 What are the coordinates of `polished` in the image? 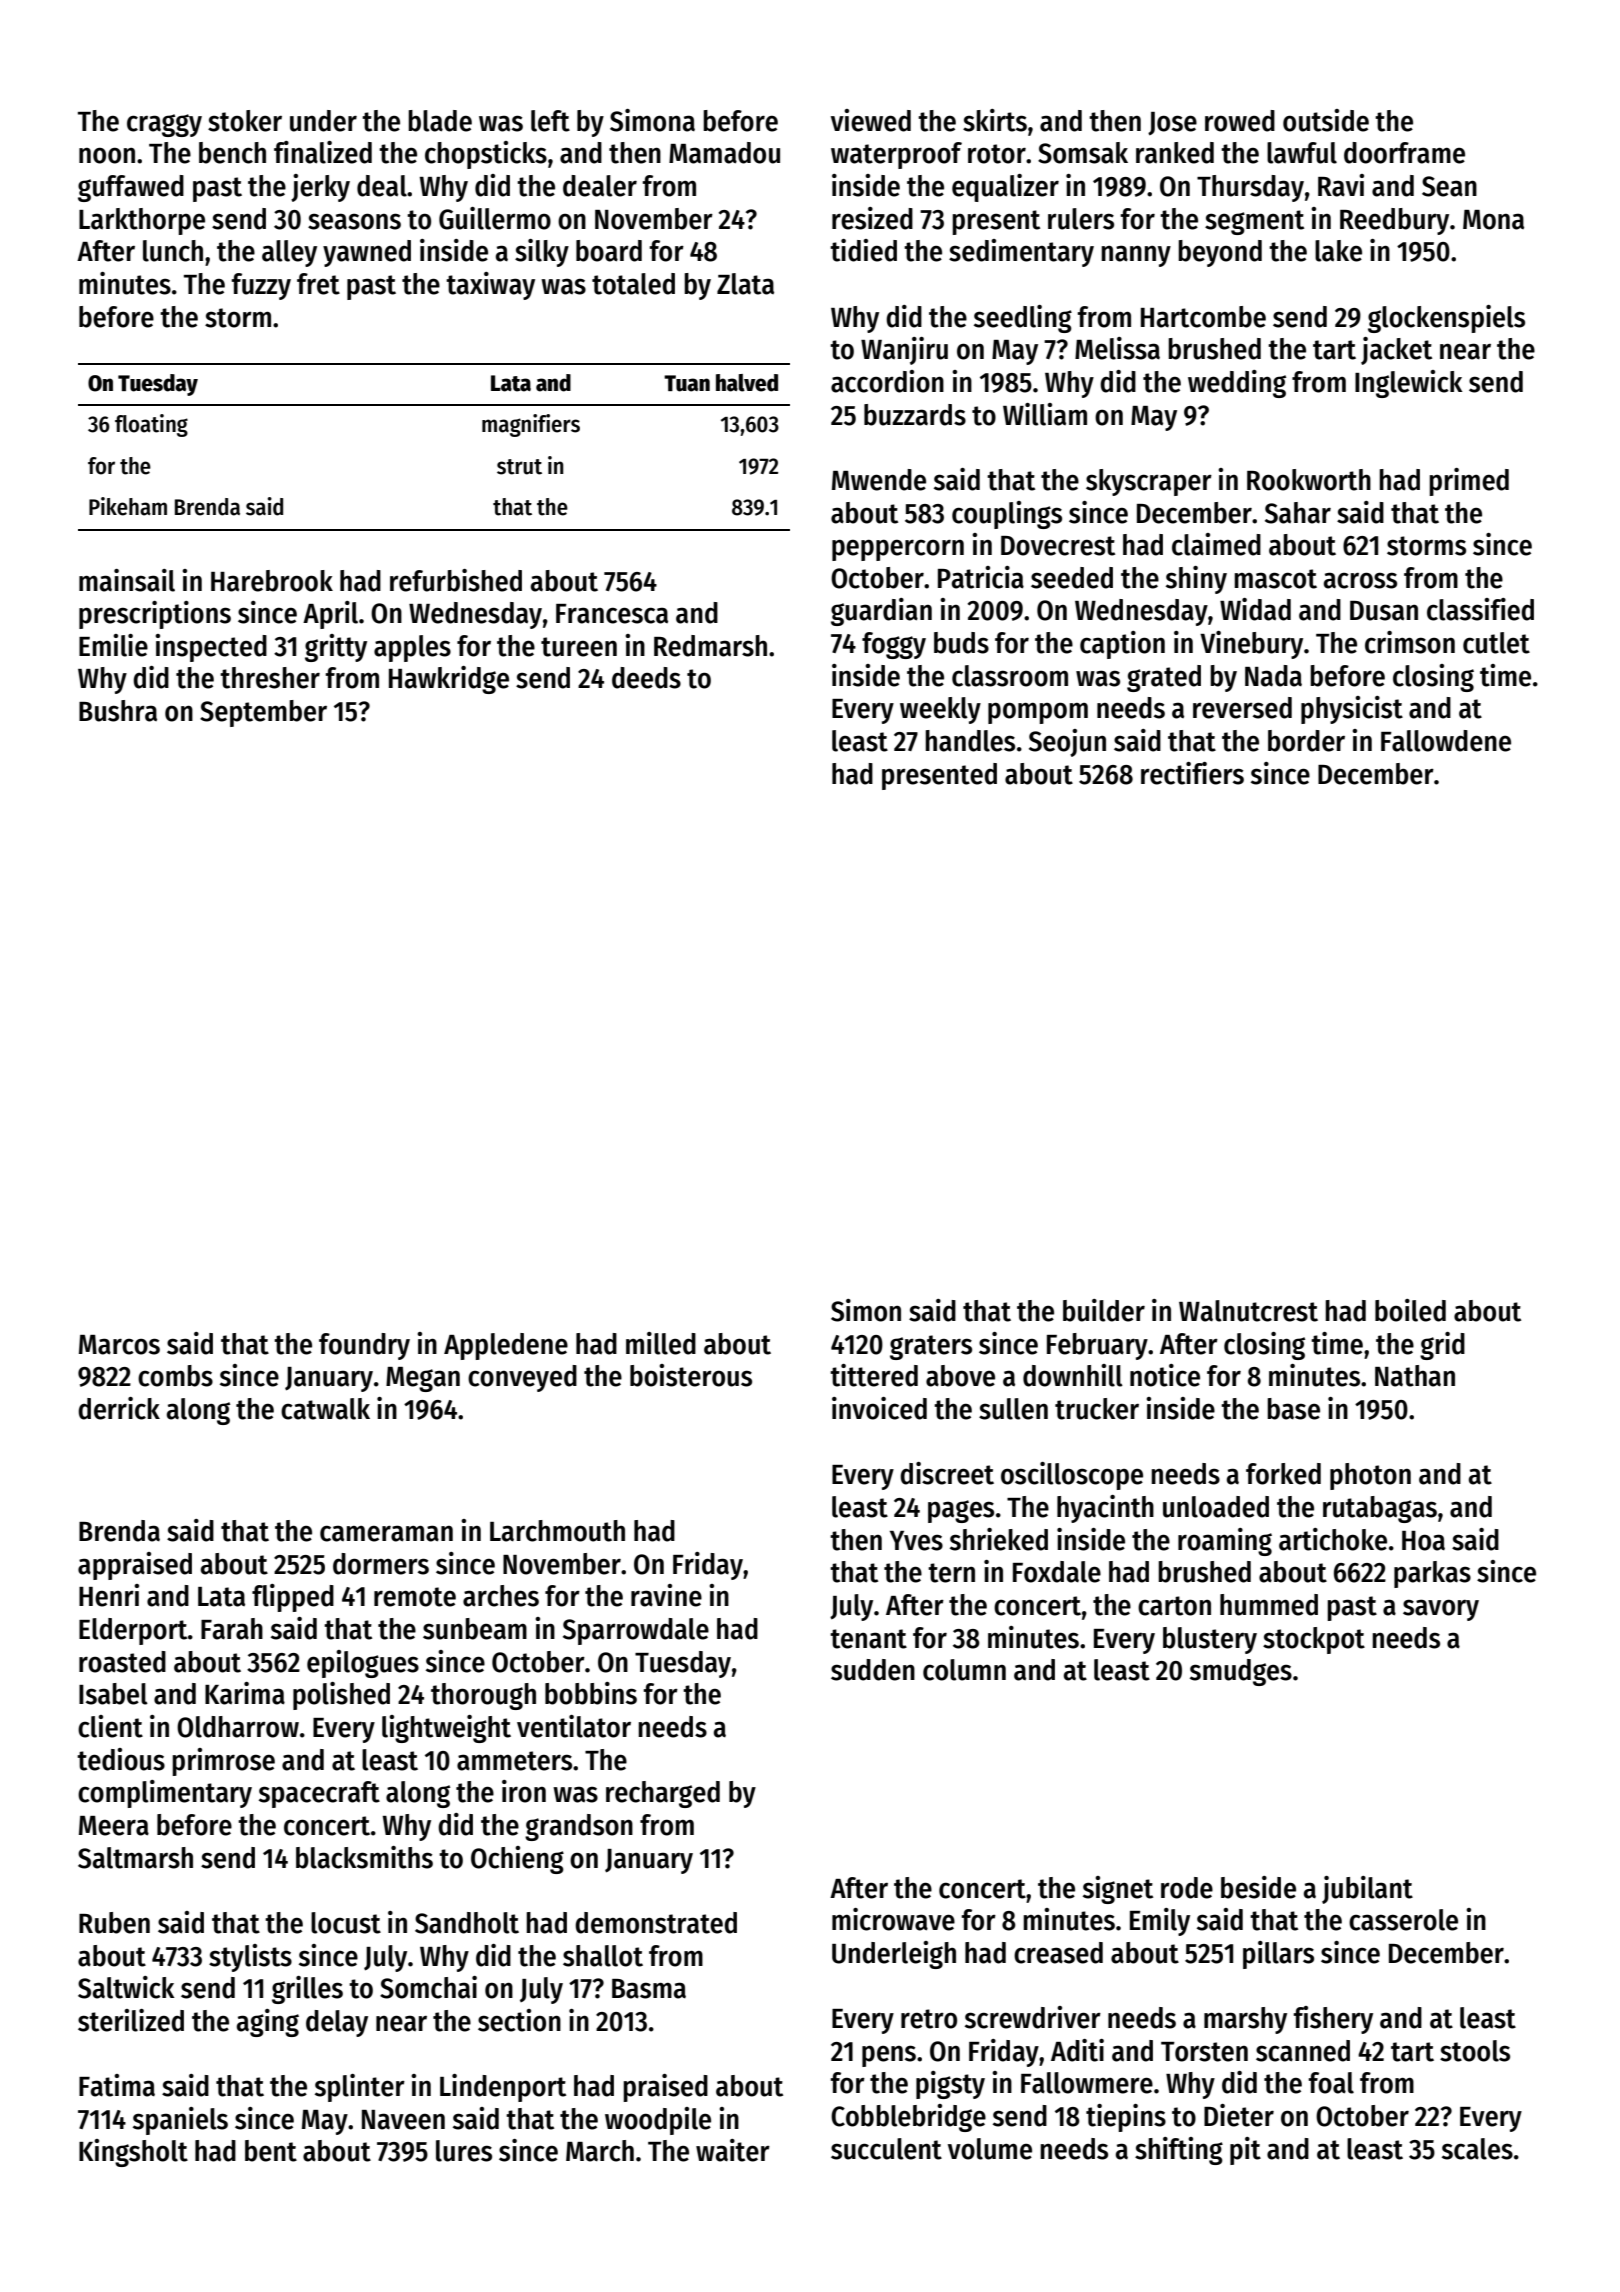 It's located at (341, 1696).
